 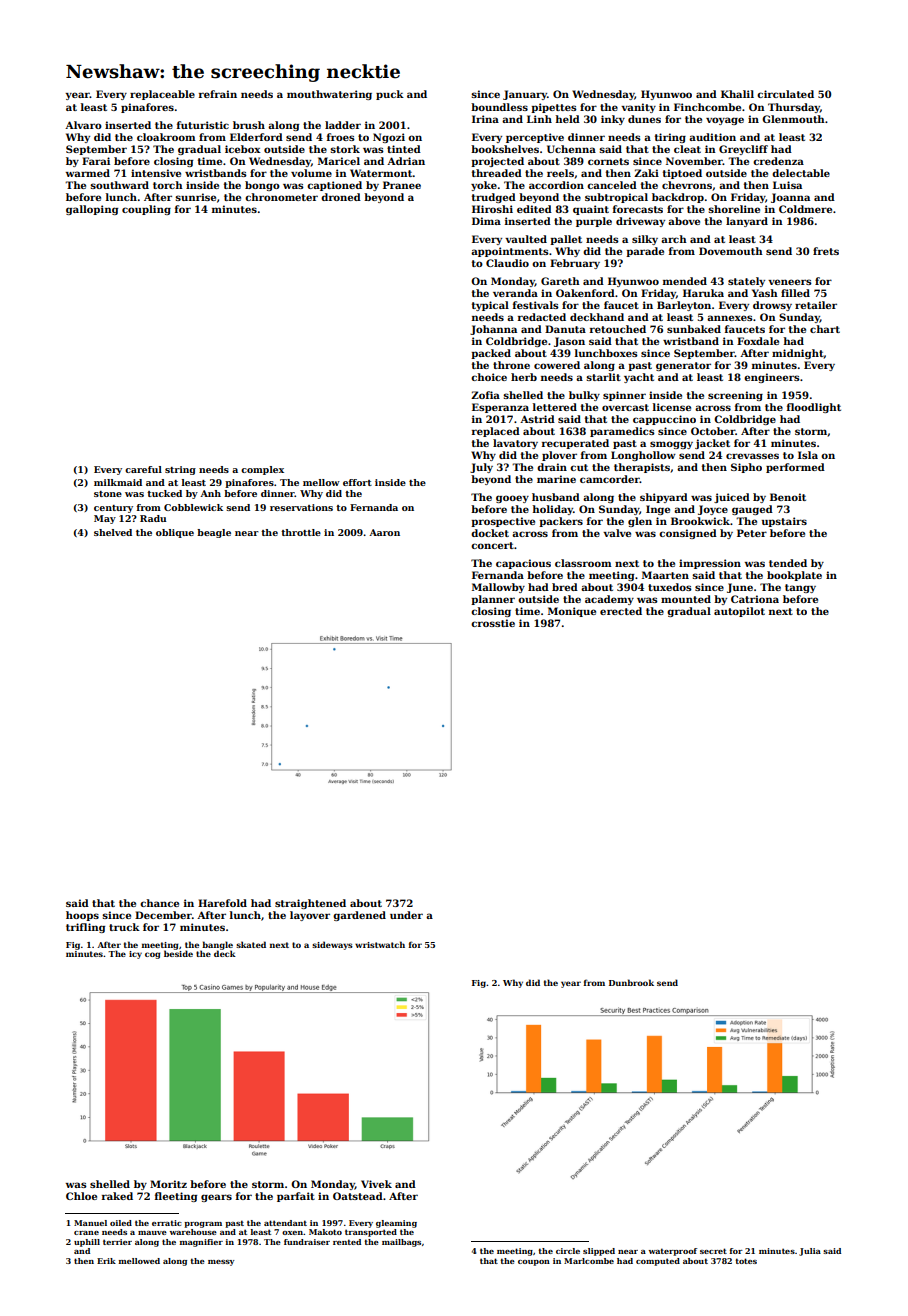 I want to click on gears, so click(x=216, y=1198).
